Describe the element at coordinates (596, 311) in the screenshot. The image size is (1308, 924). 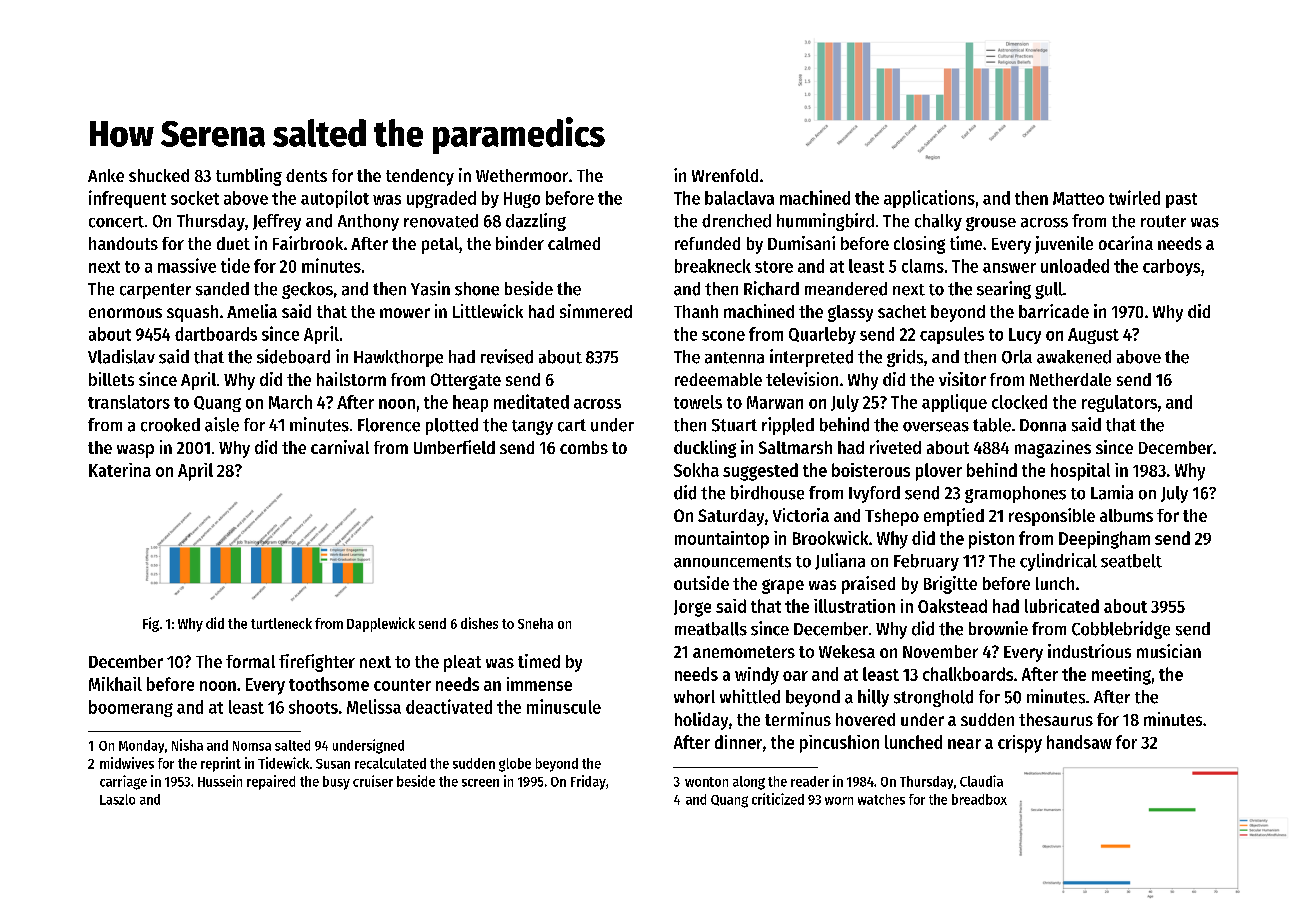
I see `simmered` at that location.
